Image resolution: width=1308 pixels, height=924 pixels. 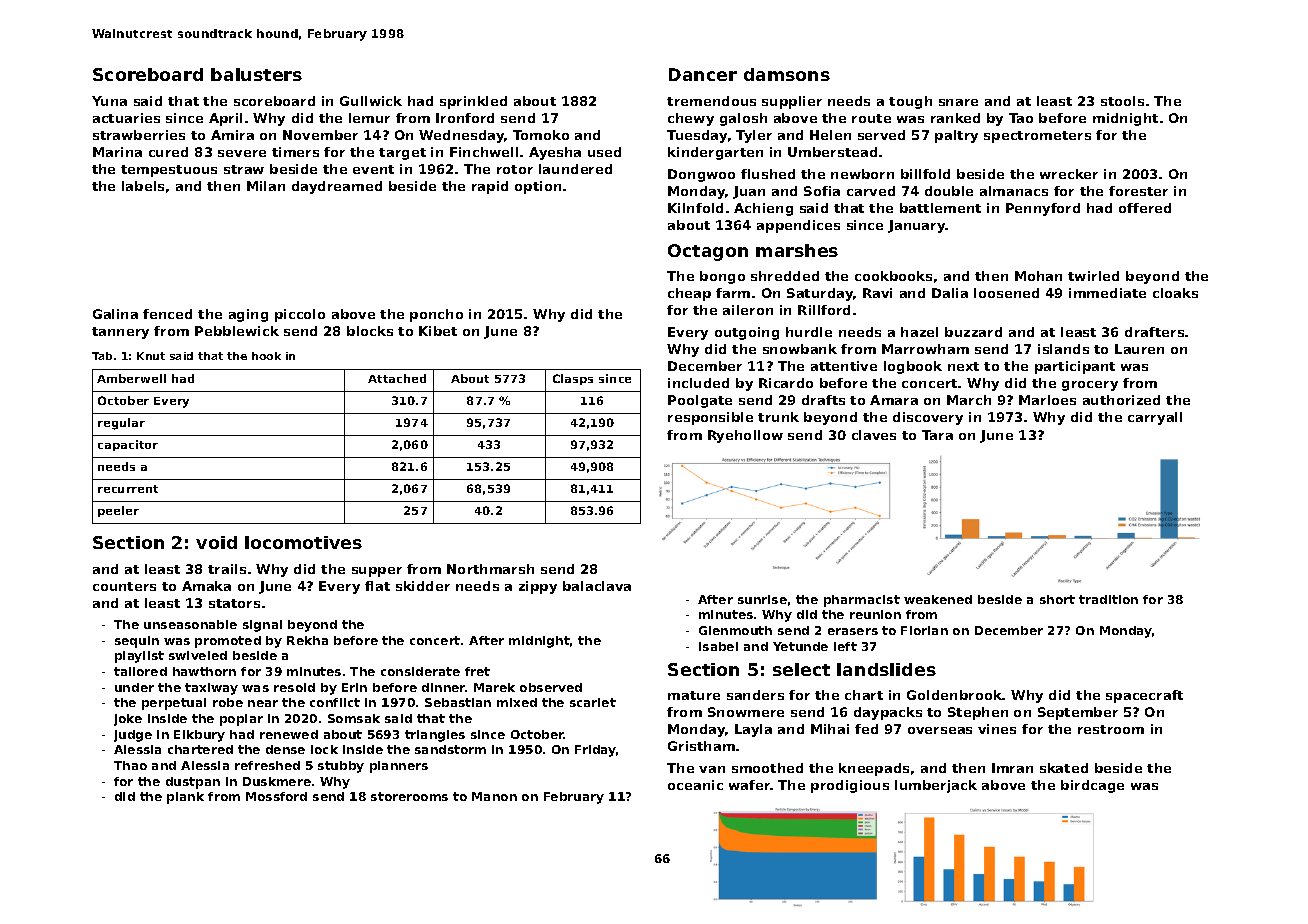 I want to click on included, so click(x=698, y=383).
